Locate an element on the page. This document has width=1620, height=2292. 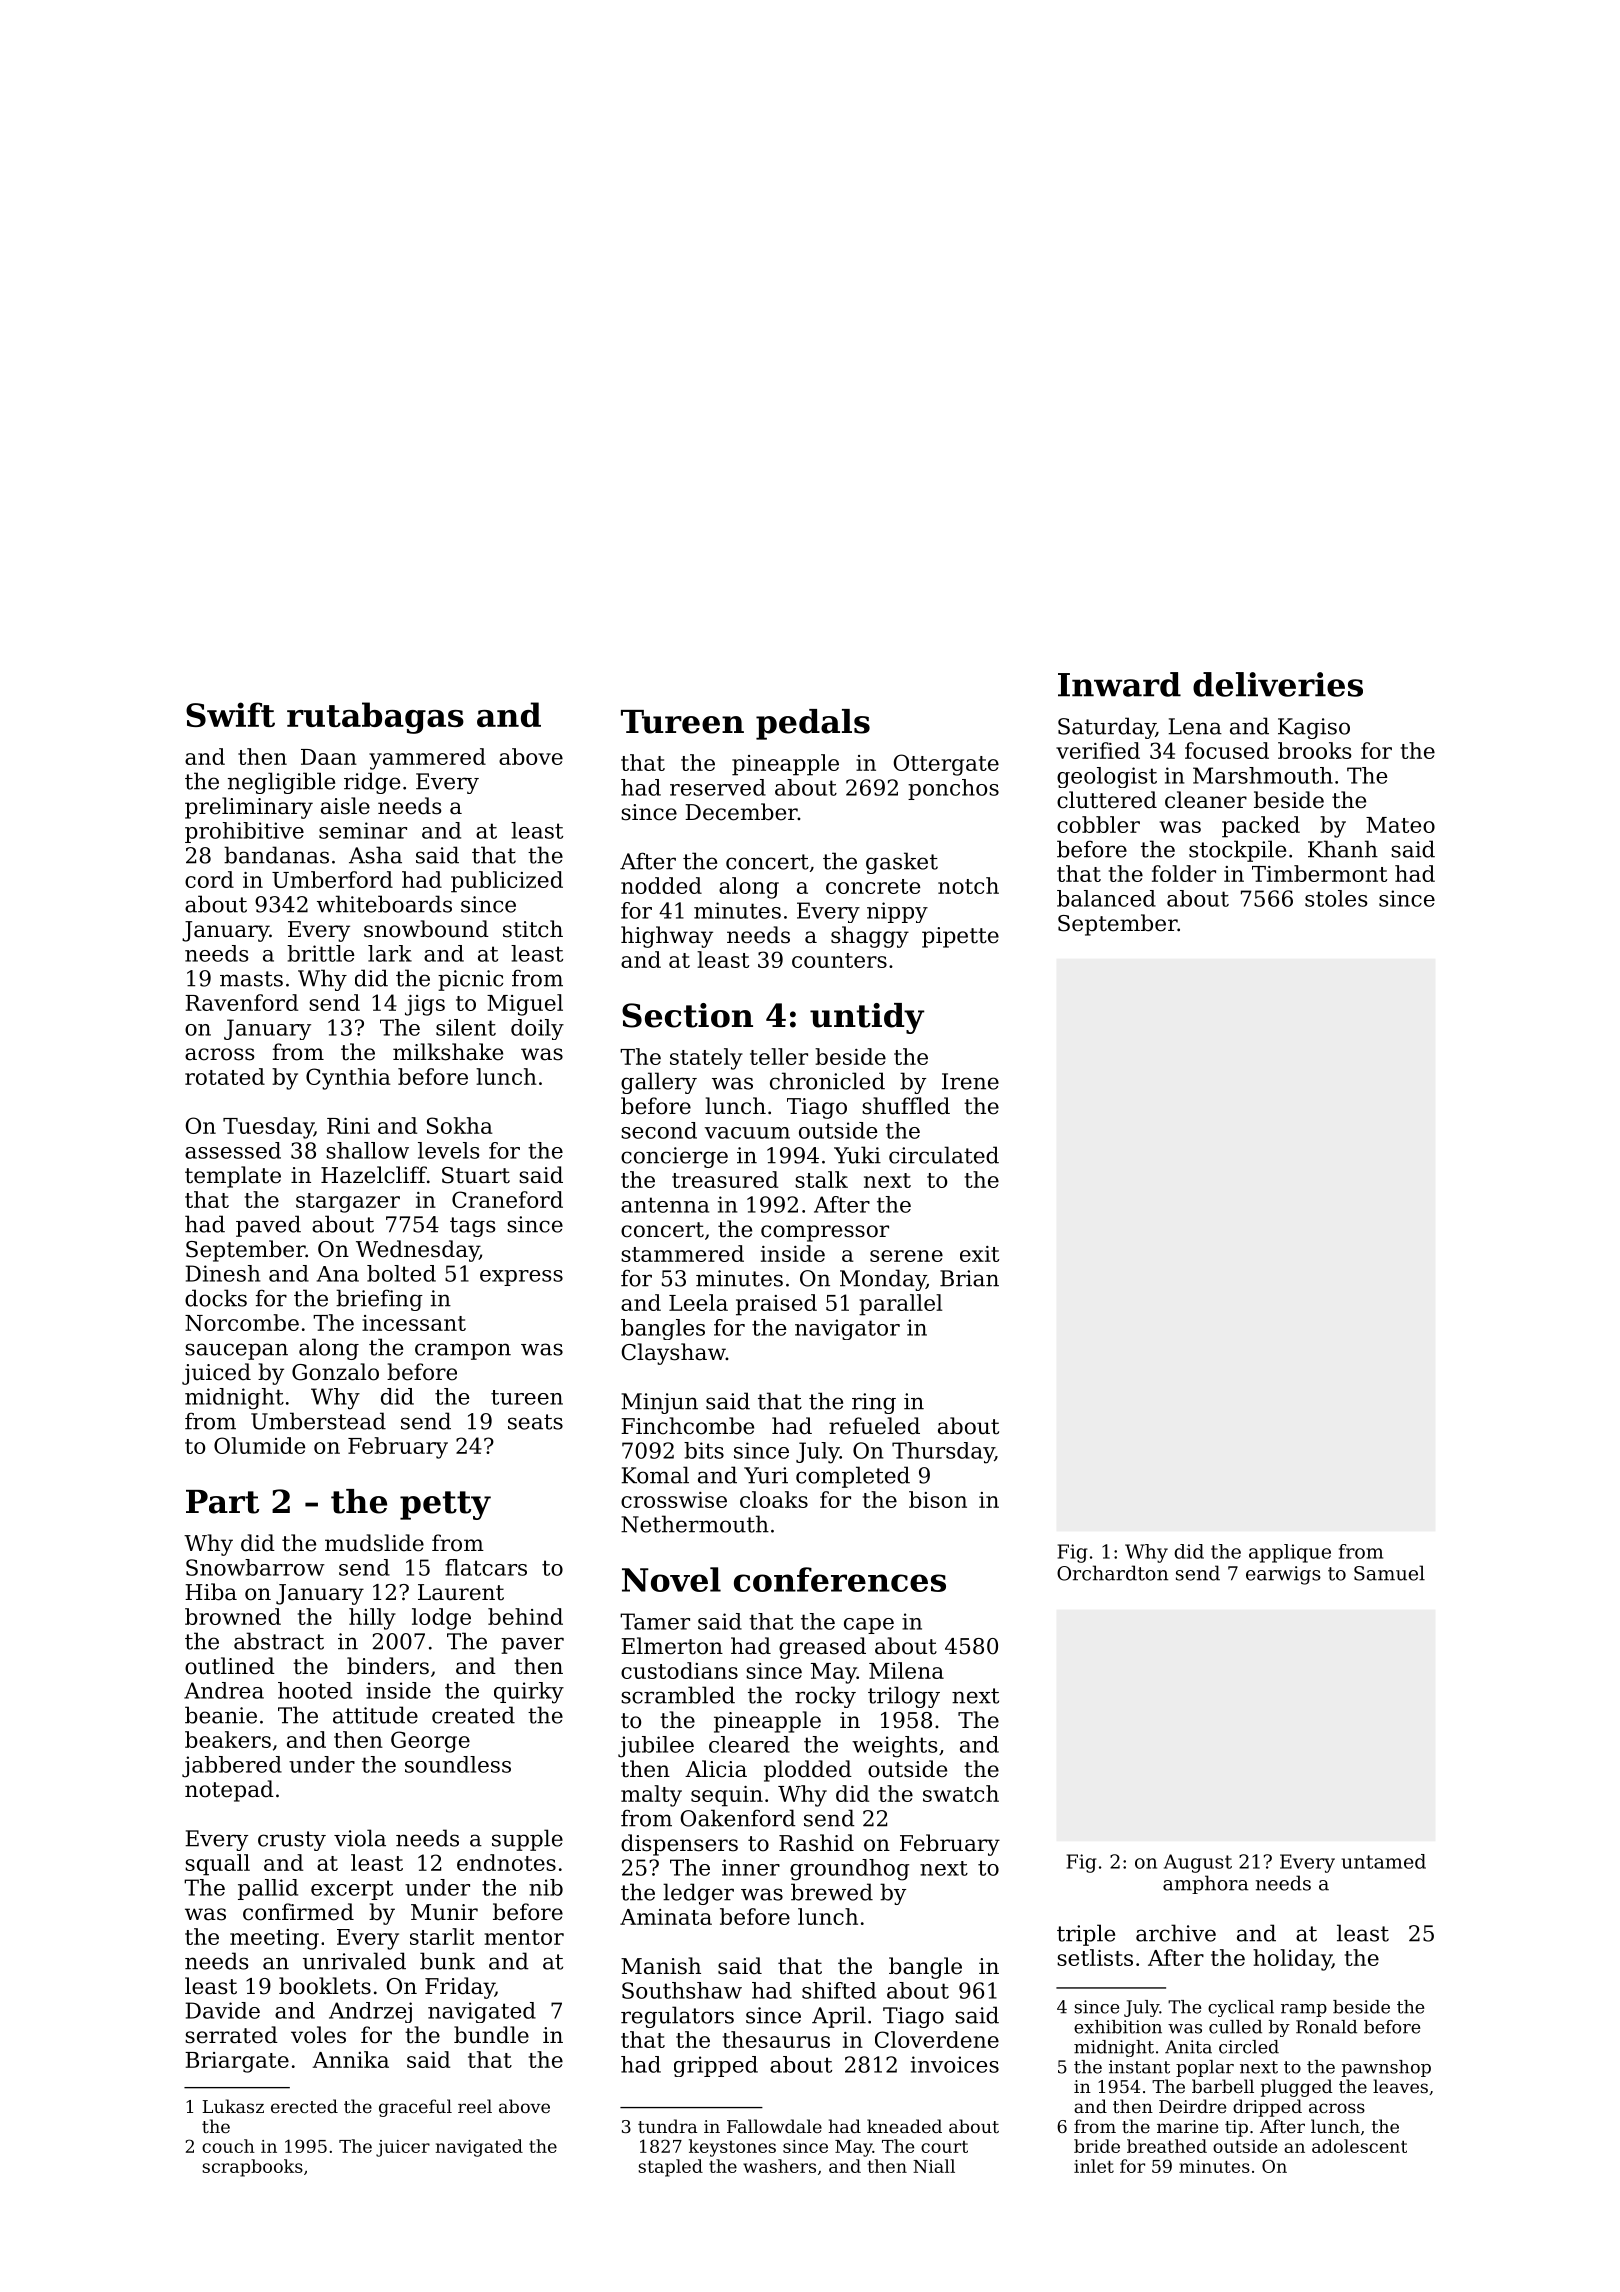
setlists is located at coordinates (1095, 1957).
